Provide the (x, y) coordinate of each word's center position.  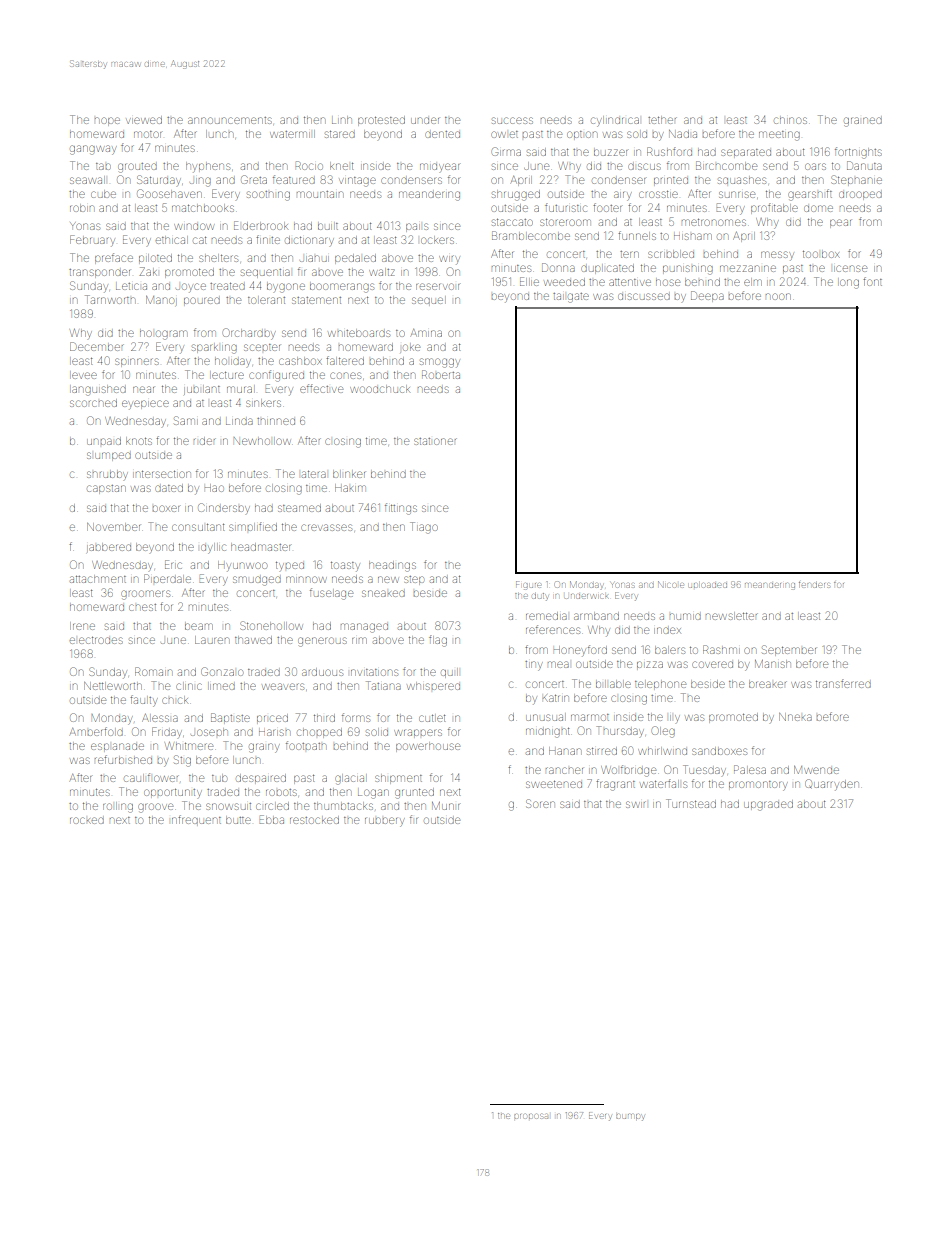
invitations (374, 672)
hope (107, 121)
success (512, 120)
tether (662, 120)
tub (219, 778)
